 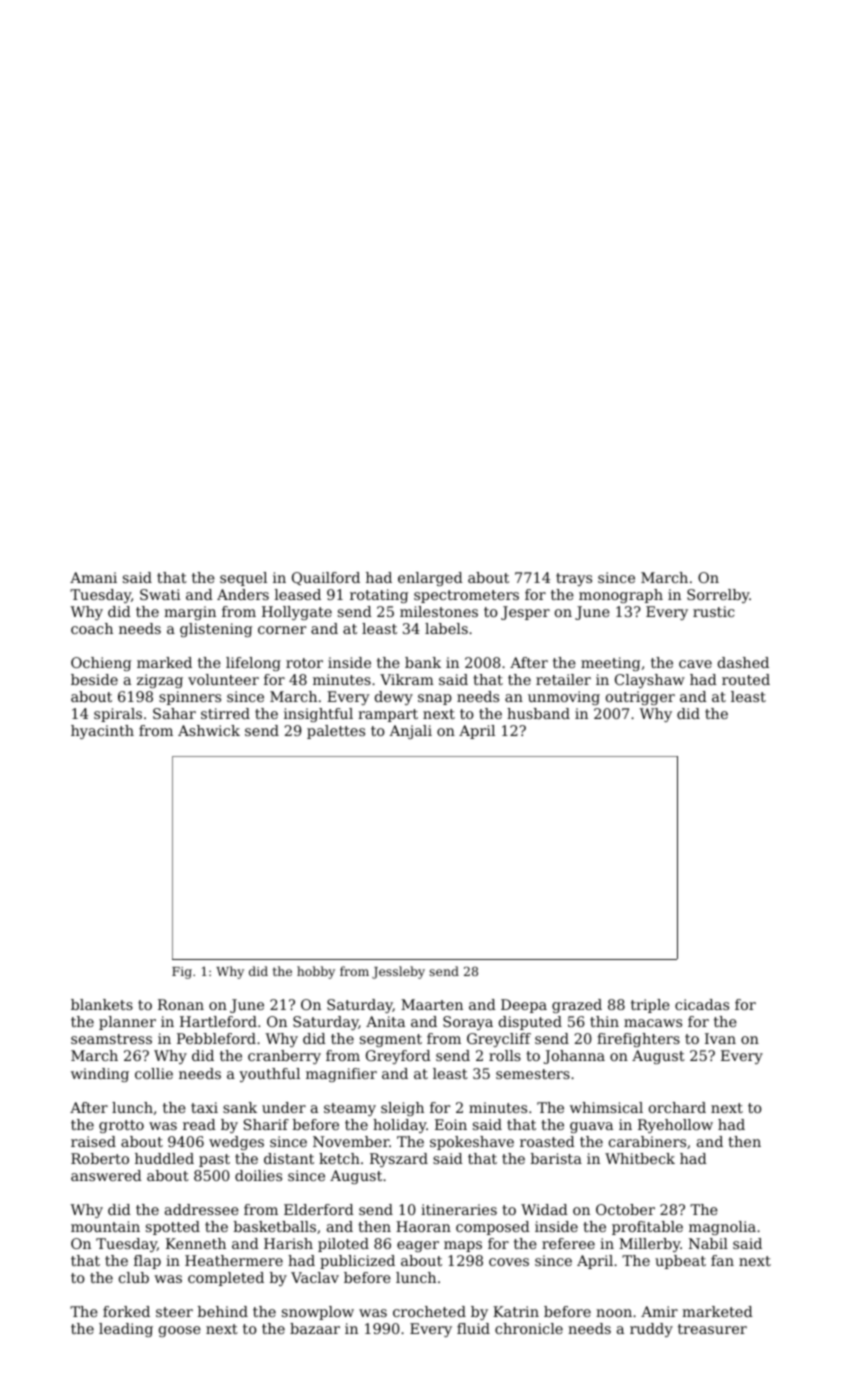 What do you see at coordinates (209, 730) in the screenshot?
I see `Ashwick` at bounding box center [209, 730].
